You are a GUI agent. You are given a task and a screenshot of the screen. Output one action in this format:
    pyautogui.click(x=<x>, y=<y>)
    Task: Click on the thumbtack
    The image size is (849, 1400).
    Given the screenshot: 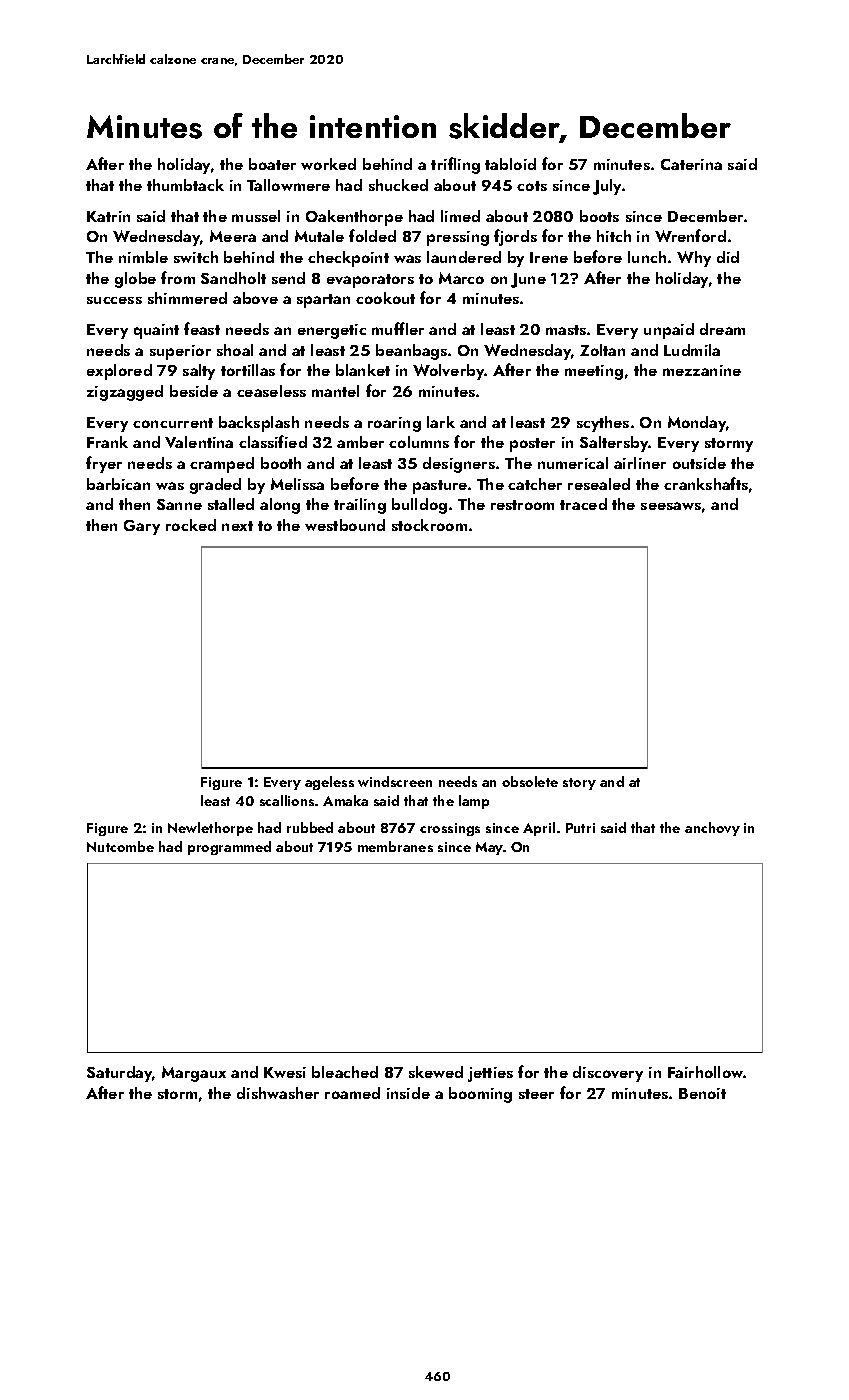 What is the action you would take?
    pyautogui.click(x=185, y=185)
